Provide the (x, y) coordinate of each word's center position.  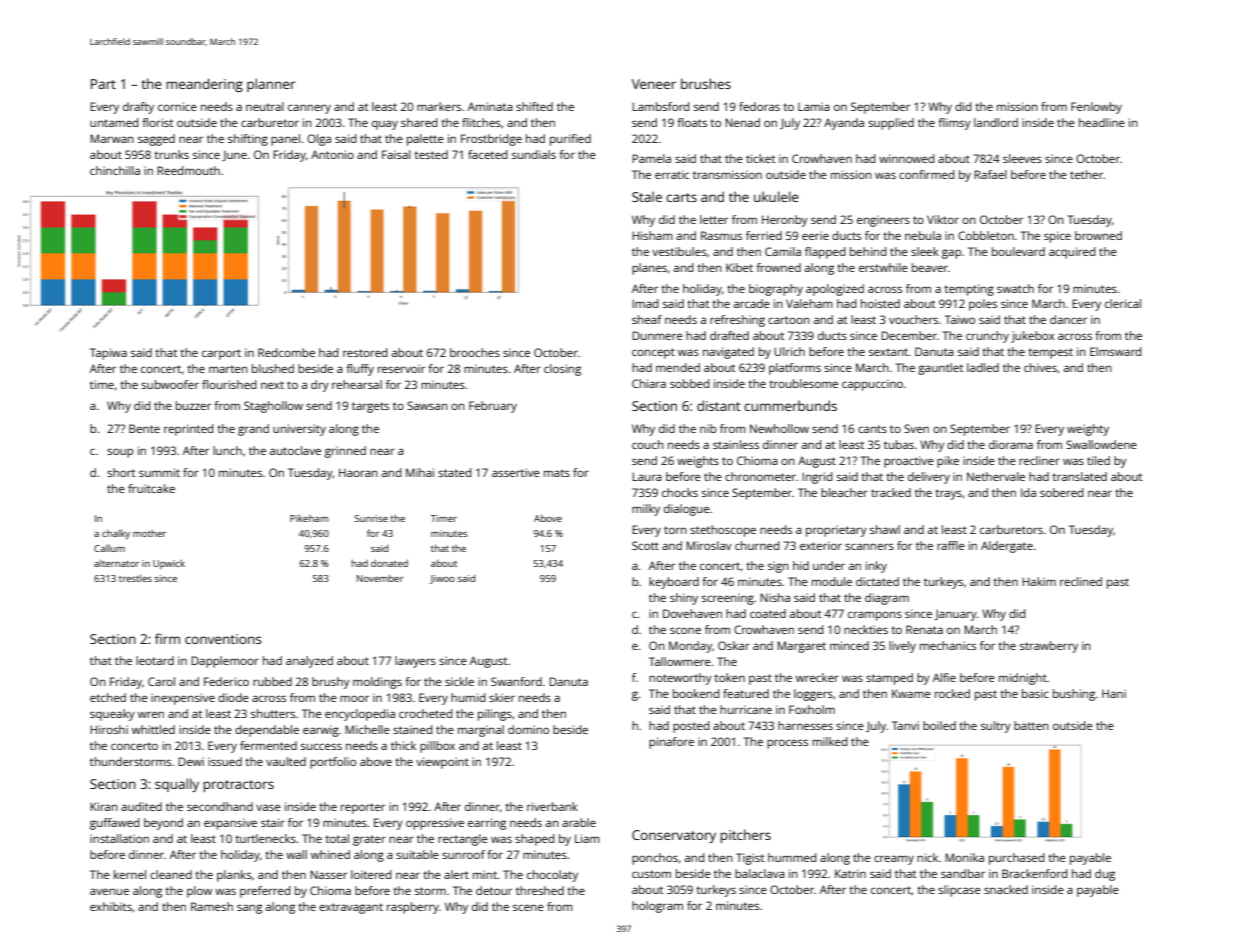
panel (285, 140)
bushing (1074, 695)
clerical (1123, 303)
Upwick (169, 564)
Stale (647, 196)
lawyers (415, 662)
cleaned (171, 874)
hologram (657, 907)
